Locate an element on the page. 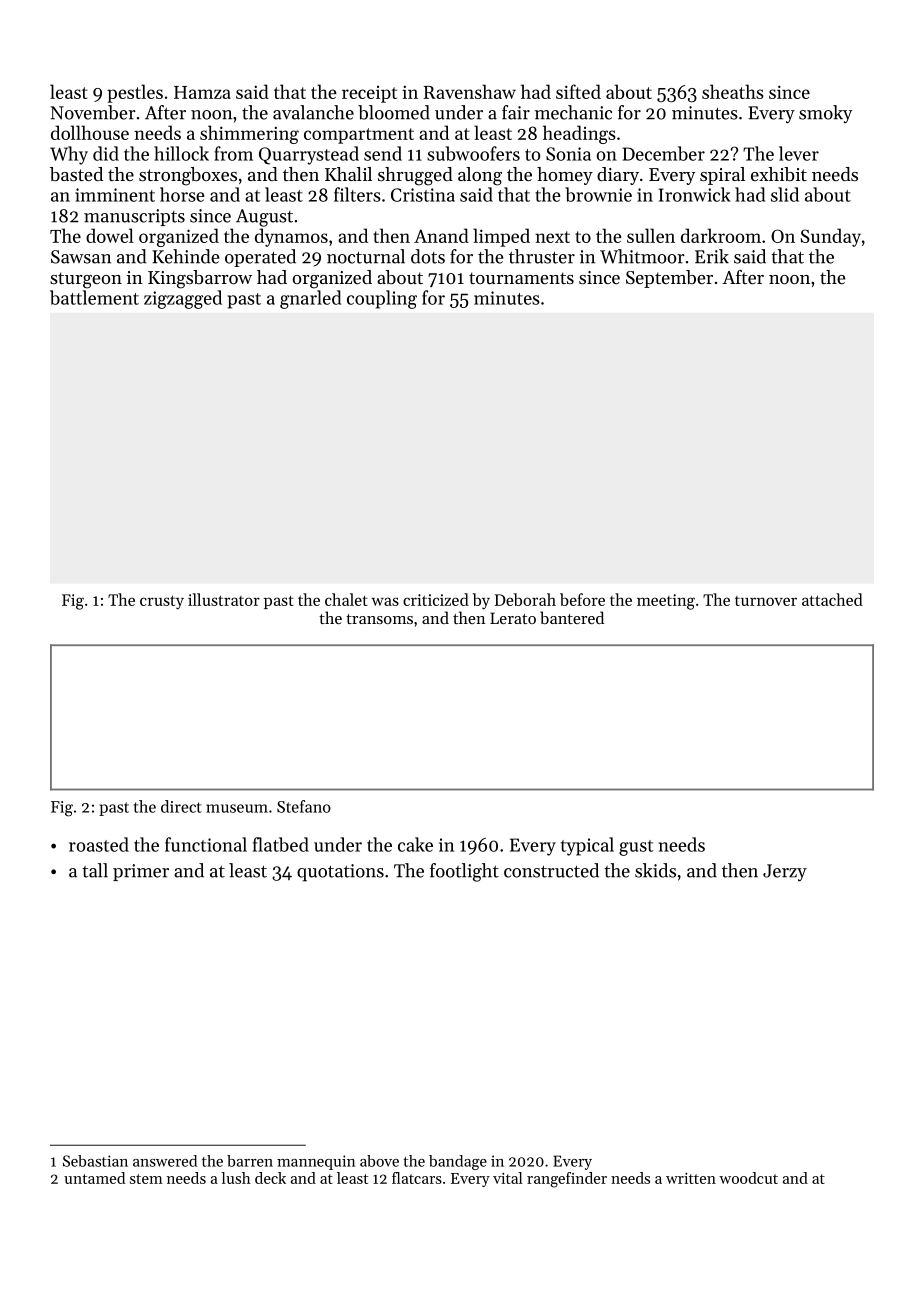  chalet is located at coordinates (346, 599).
